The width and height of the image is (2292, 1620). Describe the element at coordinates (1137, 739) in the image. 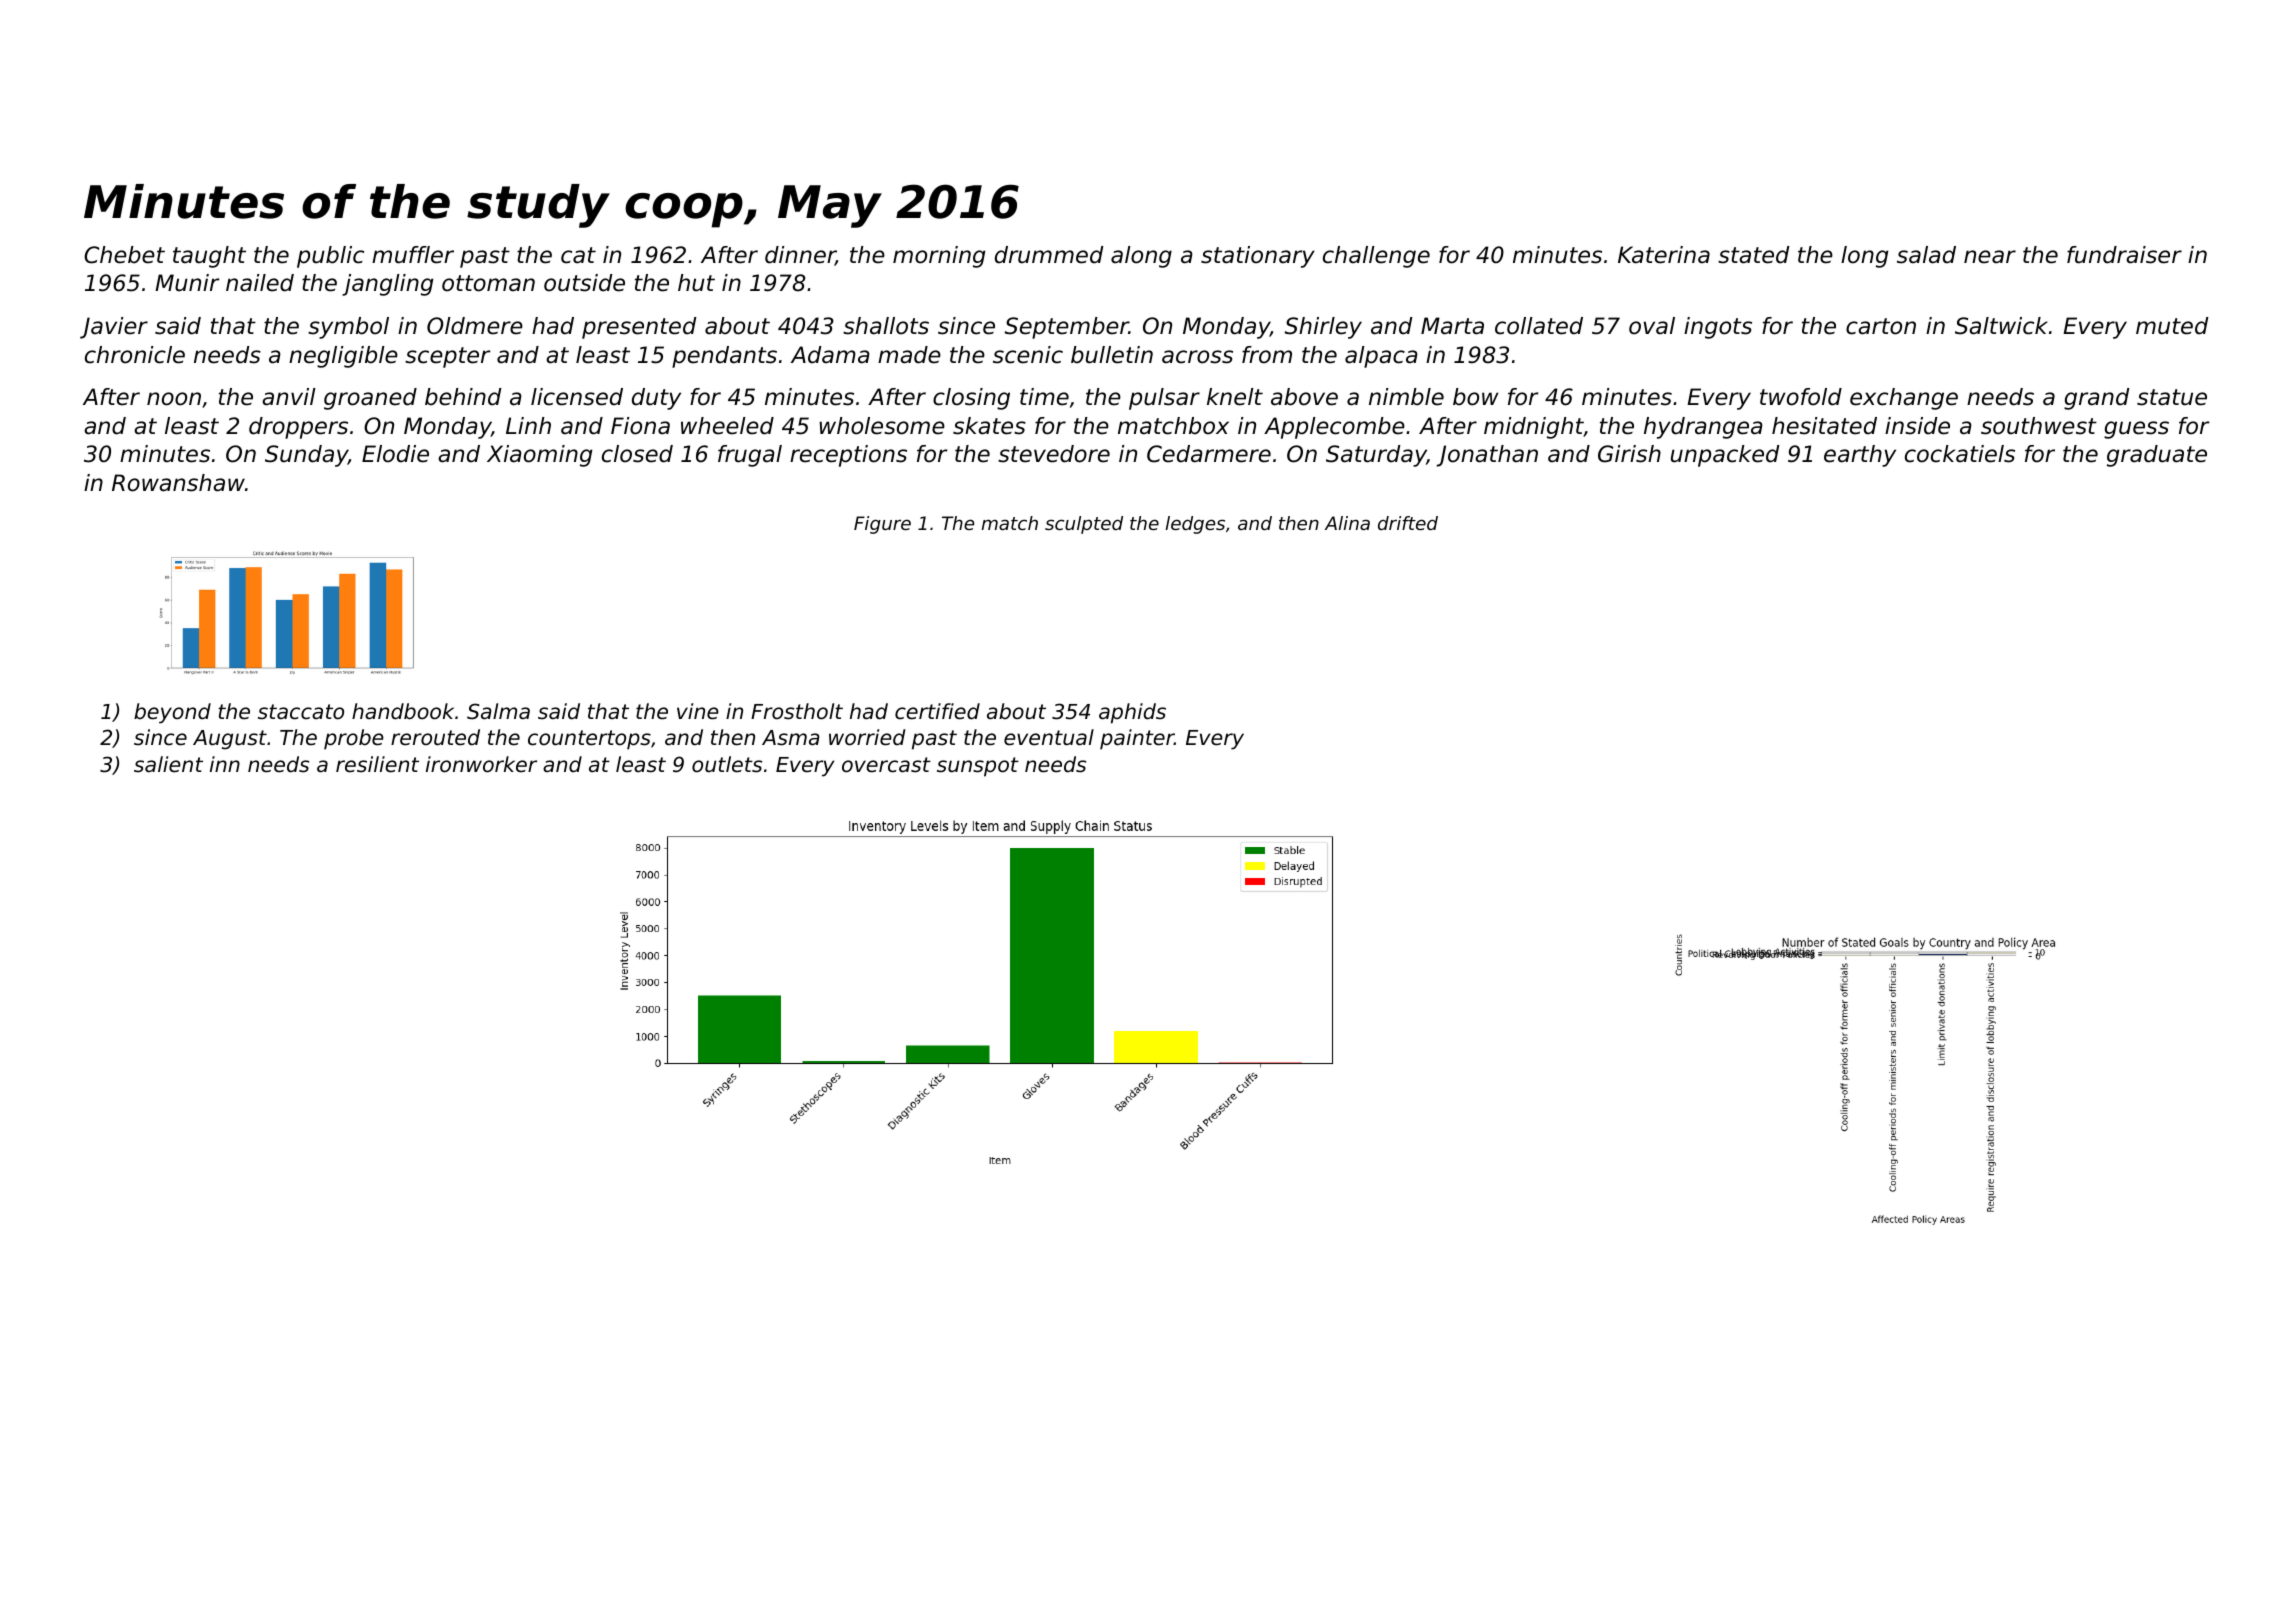

I see `painter` at that location.
